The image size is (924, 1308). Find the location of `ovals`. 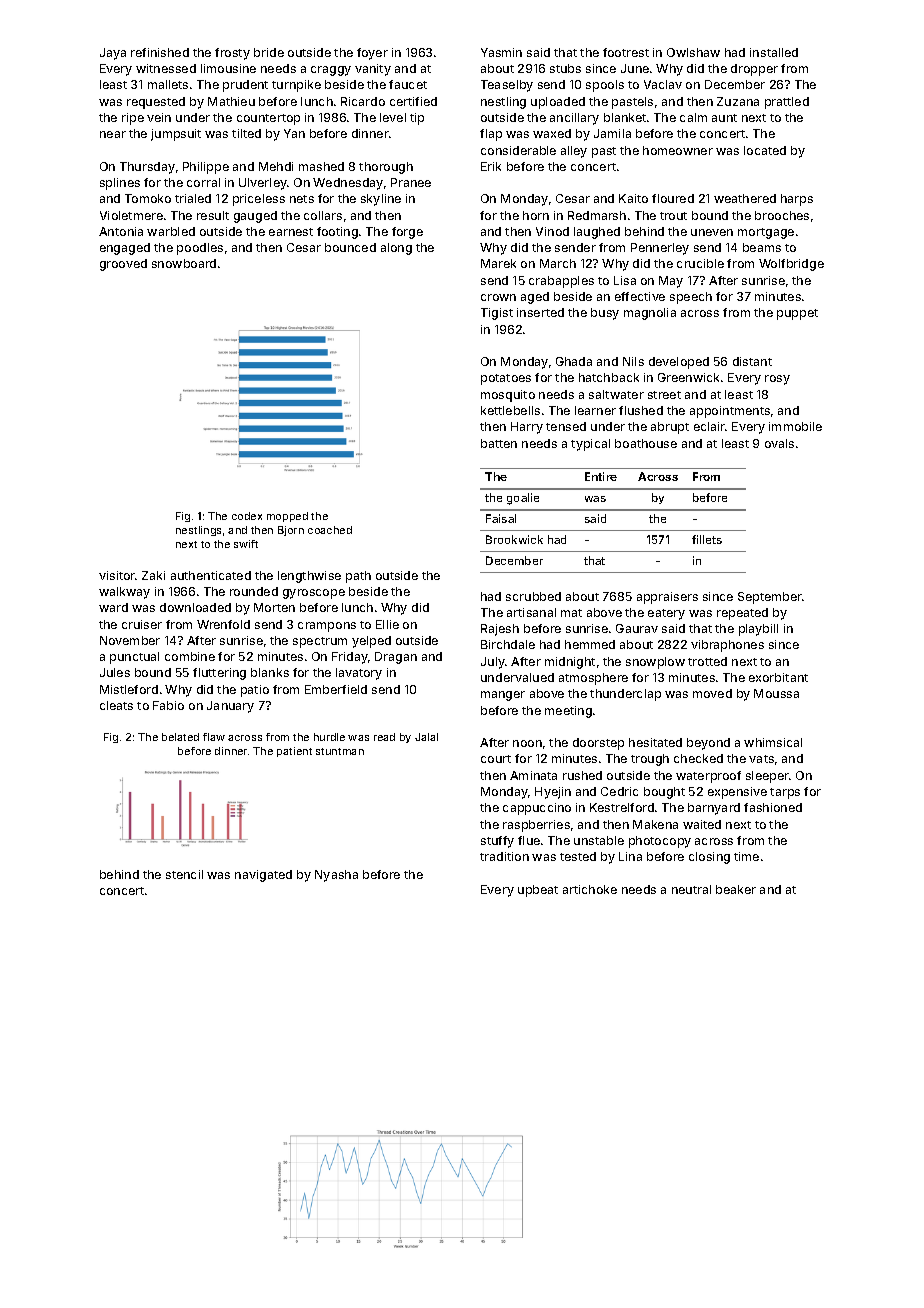

ovals is located at coordinates (779, 443).
